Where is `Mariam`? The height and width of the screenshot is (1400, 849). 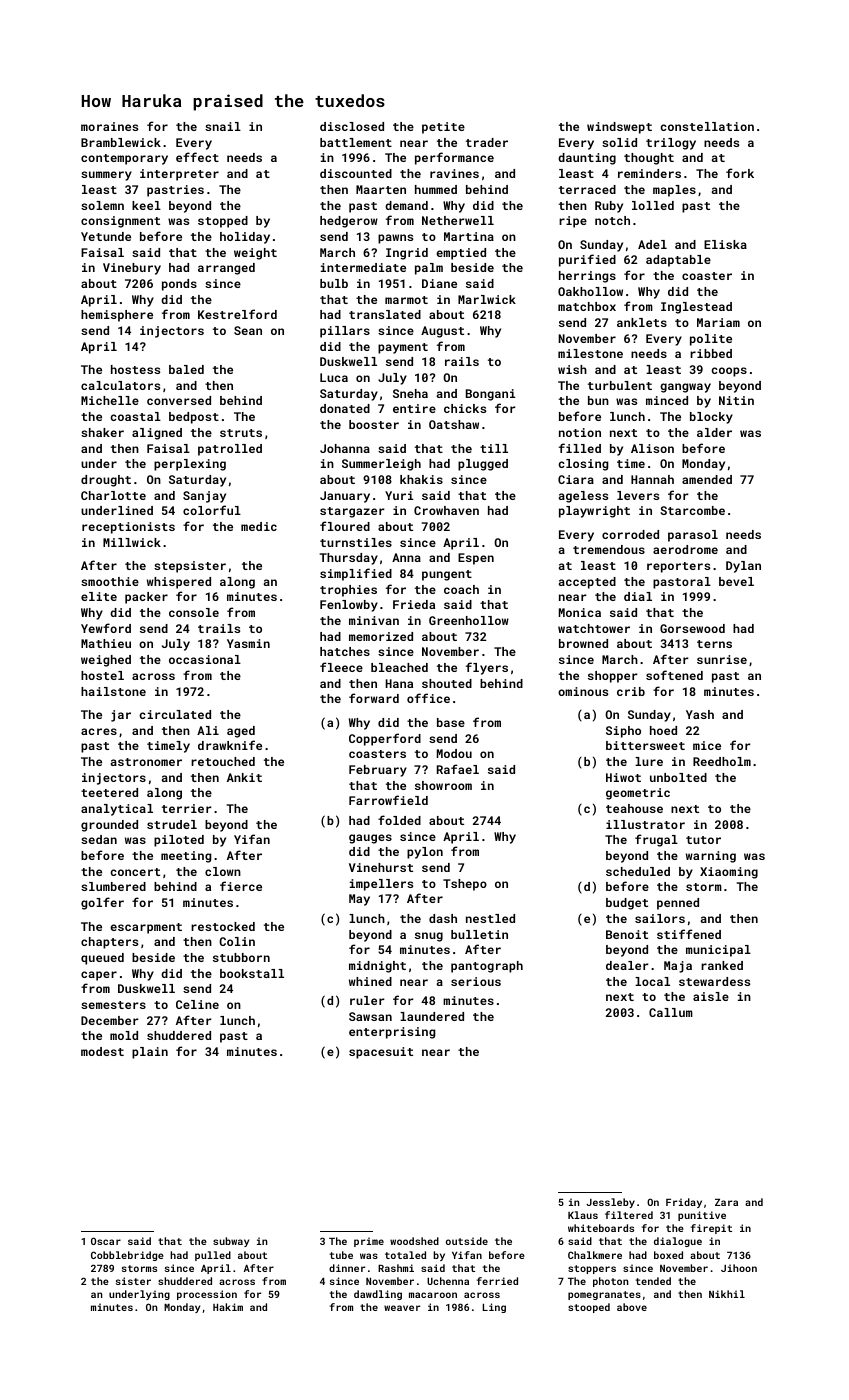 Mariam is located at coordinates (718, 322).
